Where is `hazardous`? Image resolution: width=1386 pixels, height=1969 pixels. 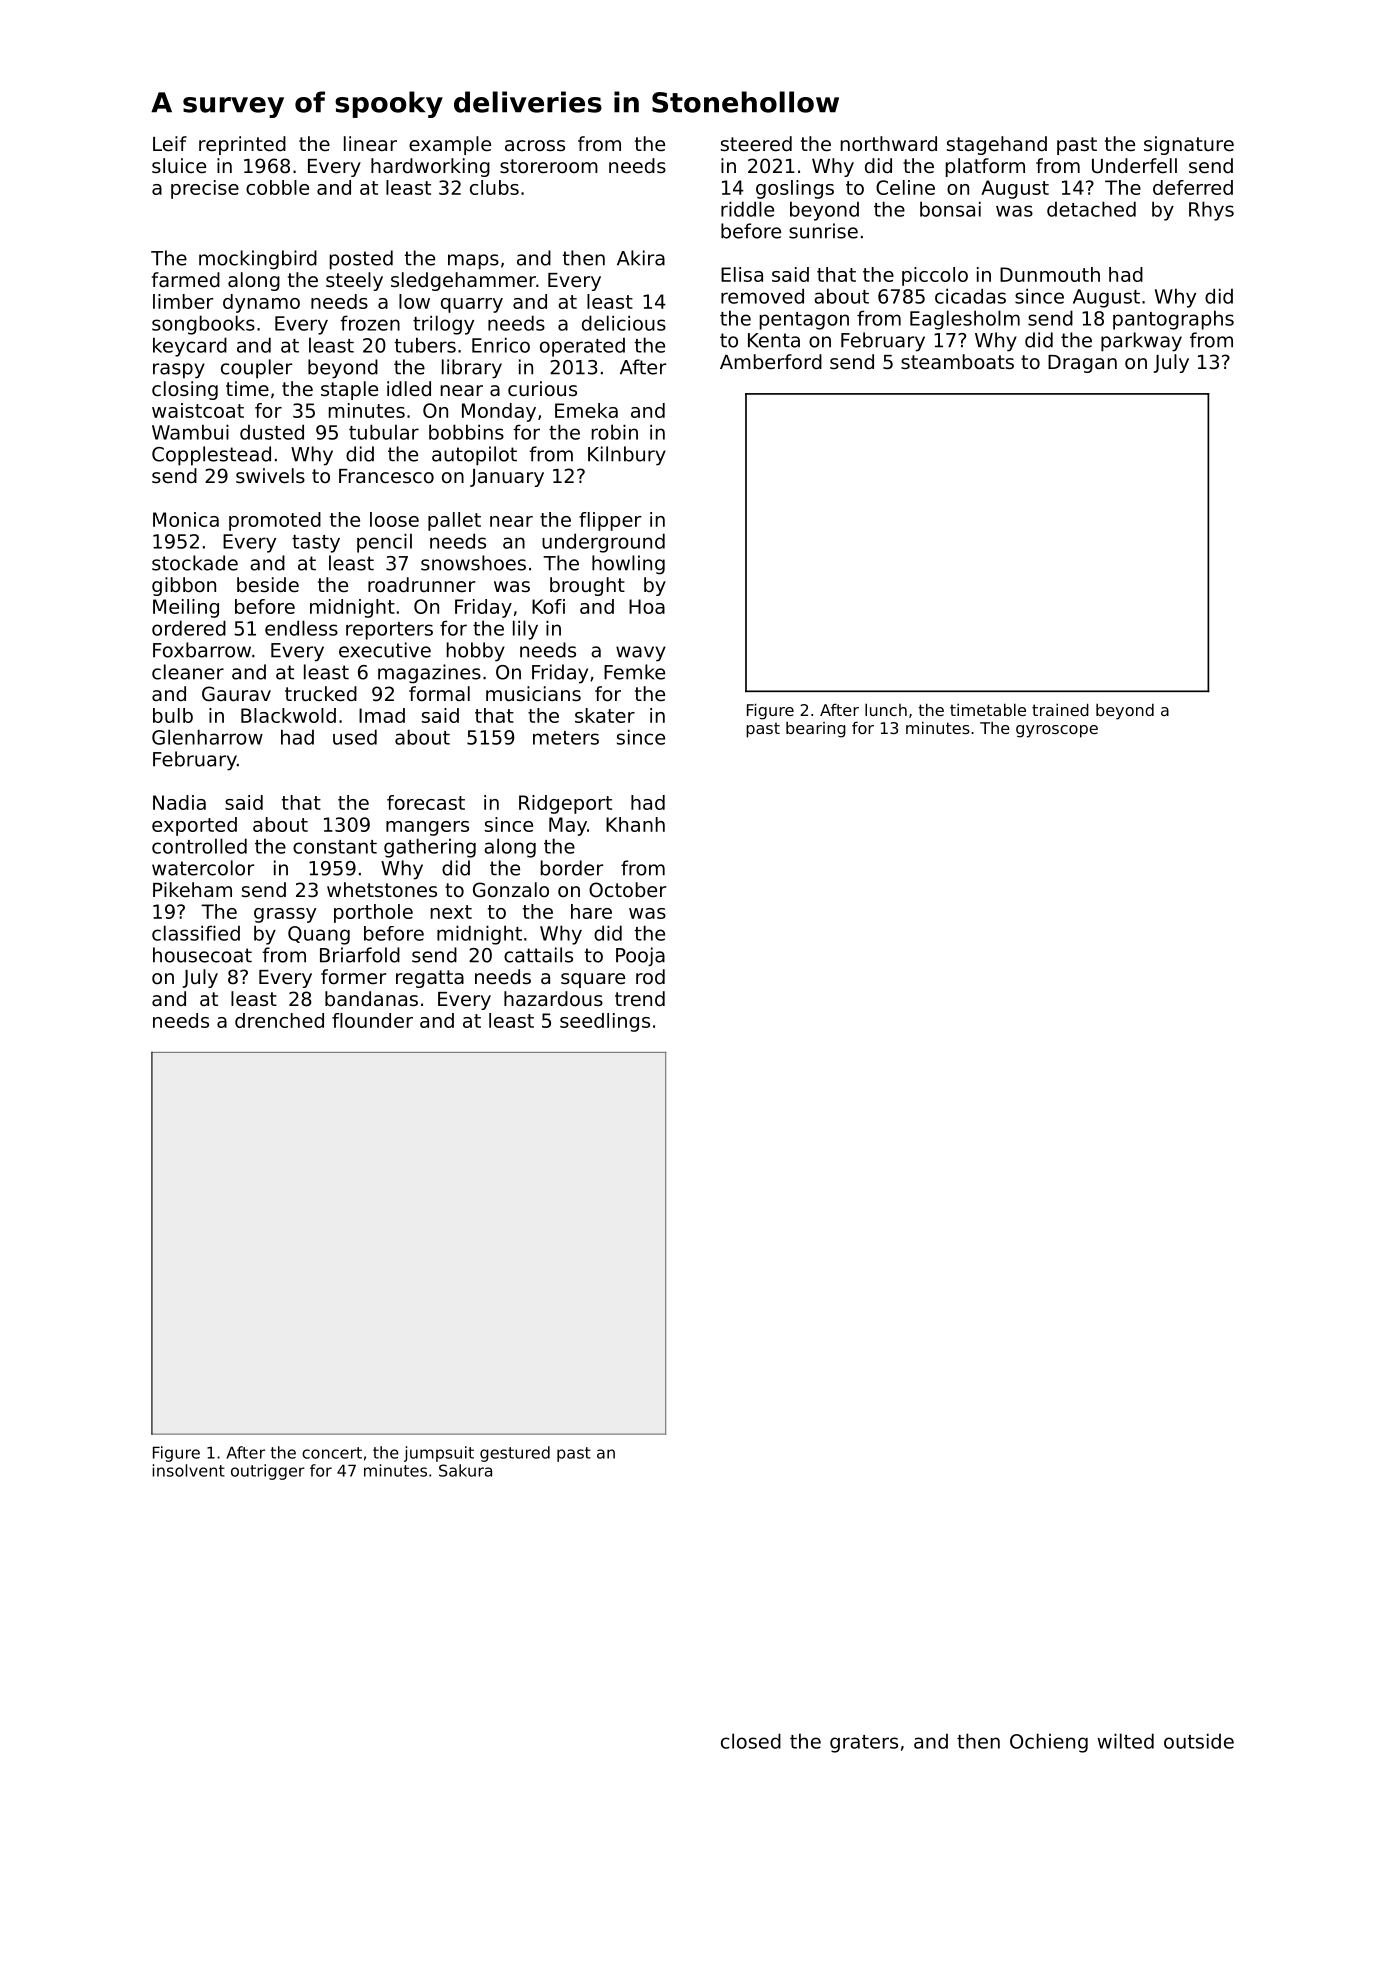 hazardous is located at coordinates (553, 998).
